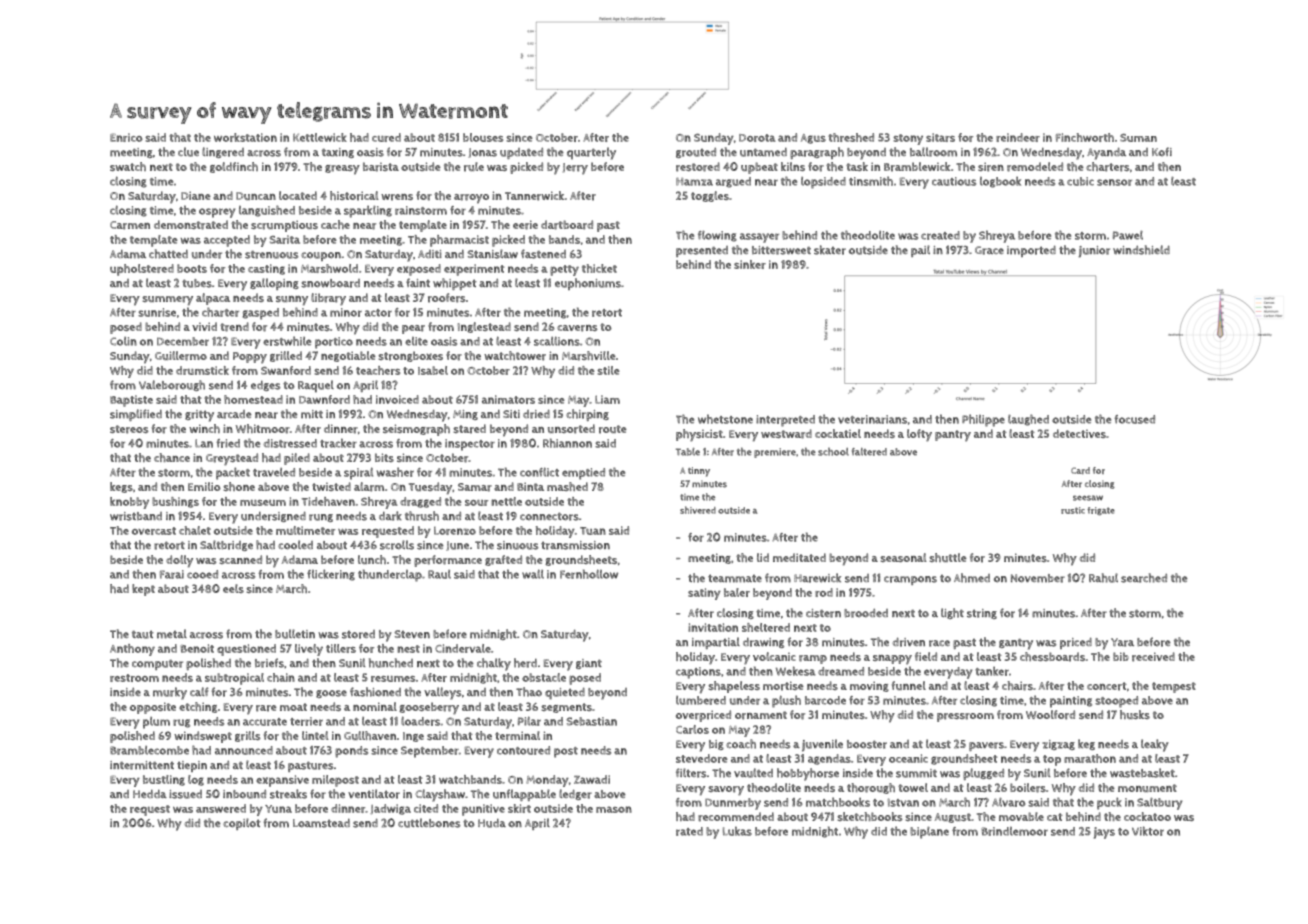 The height and width of the image is (924, 1308). I want to click on Tuan, so click(593, 531).
